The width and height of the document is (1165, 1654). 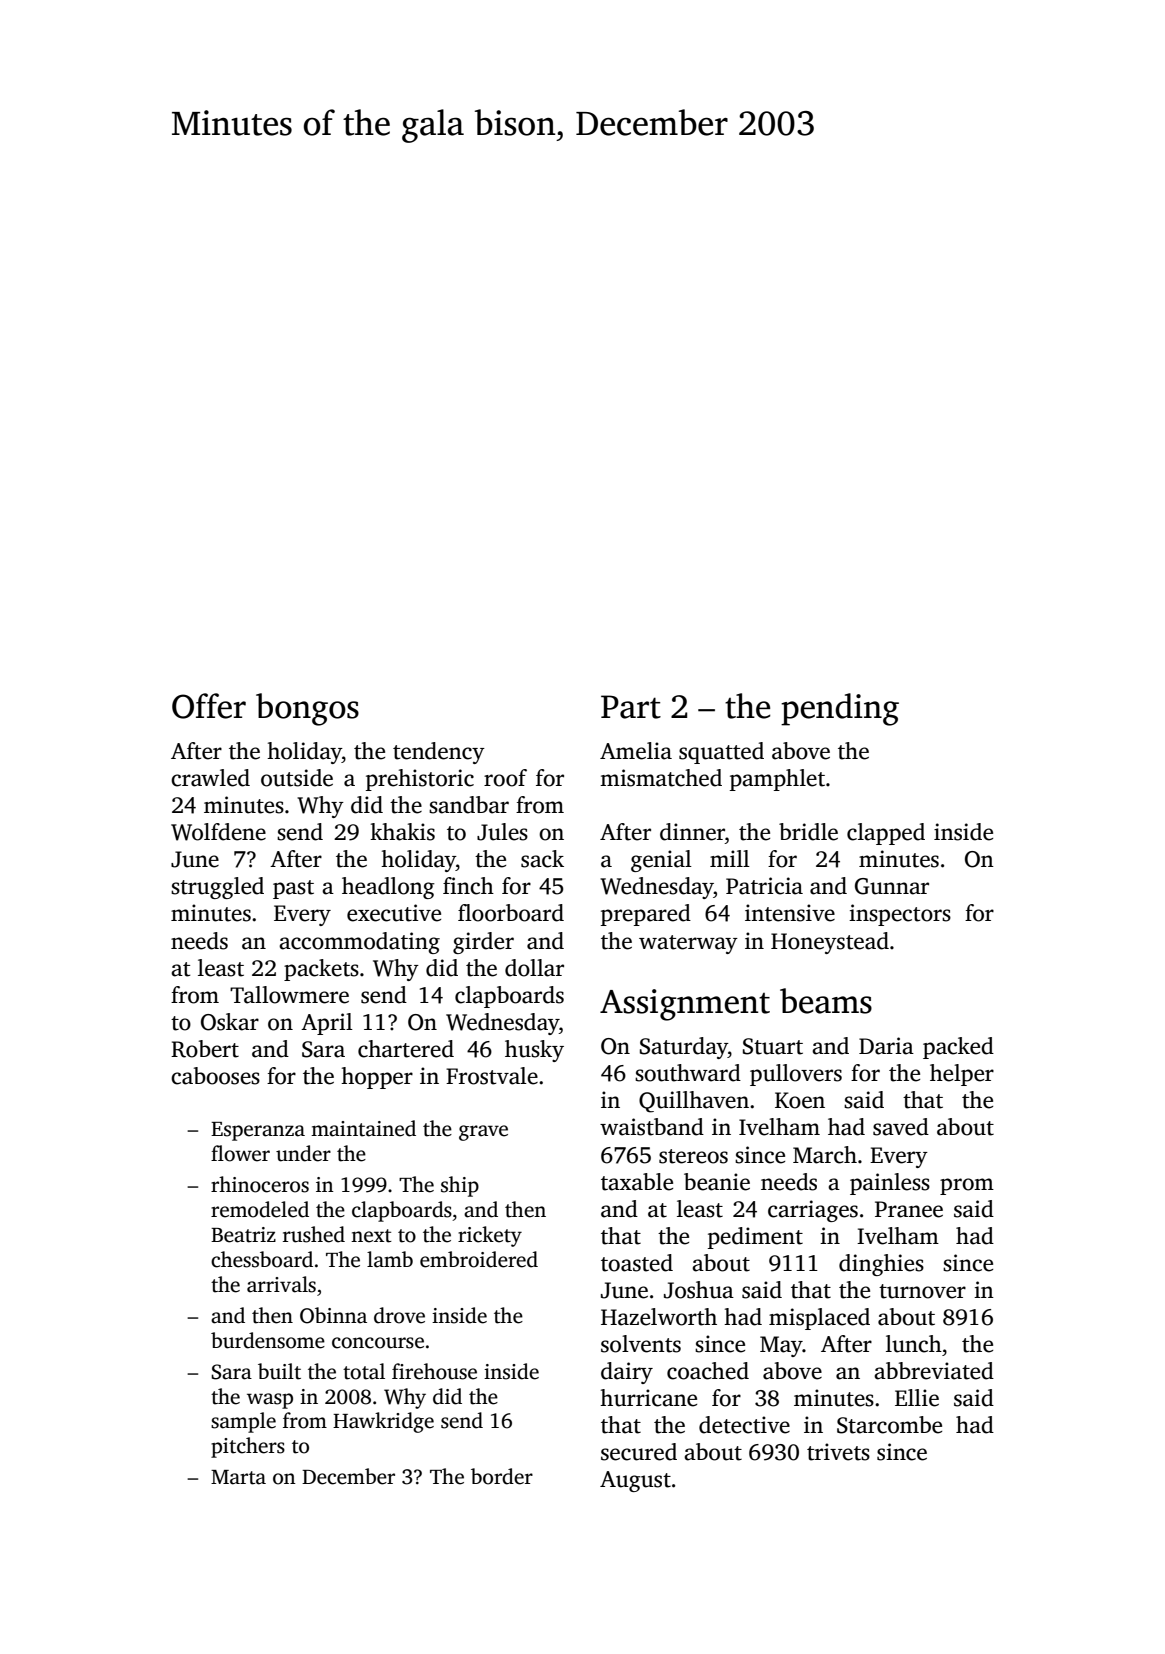 I want to click on Patricia, so click(x=764, y=886).
